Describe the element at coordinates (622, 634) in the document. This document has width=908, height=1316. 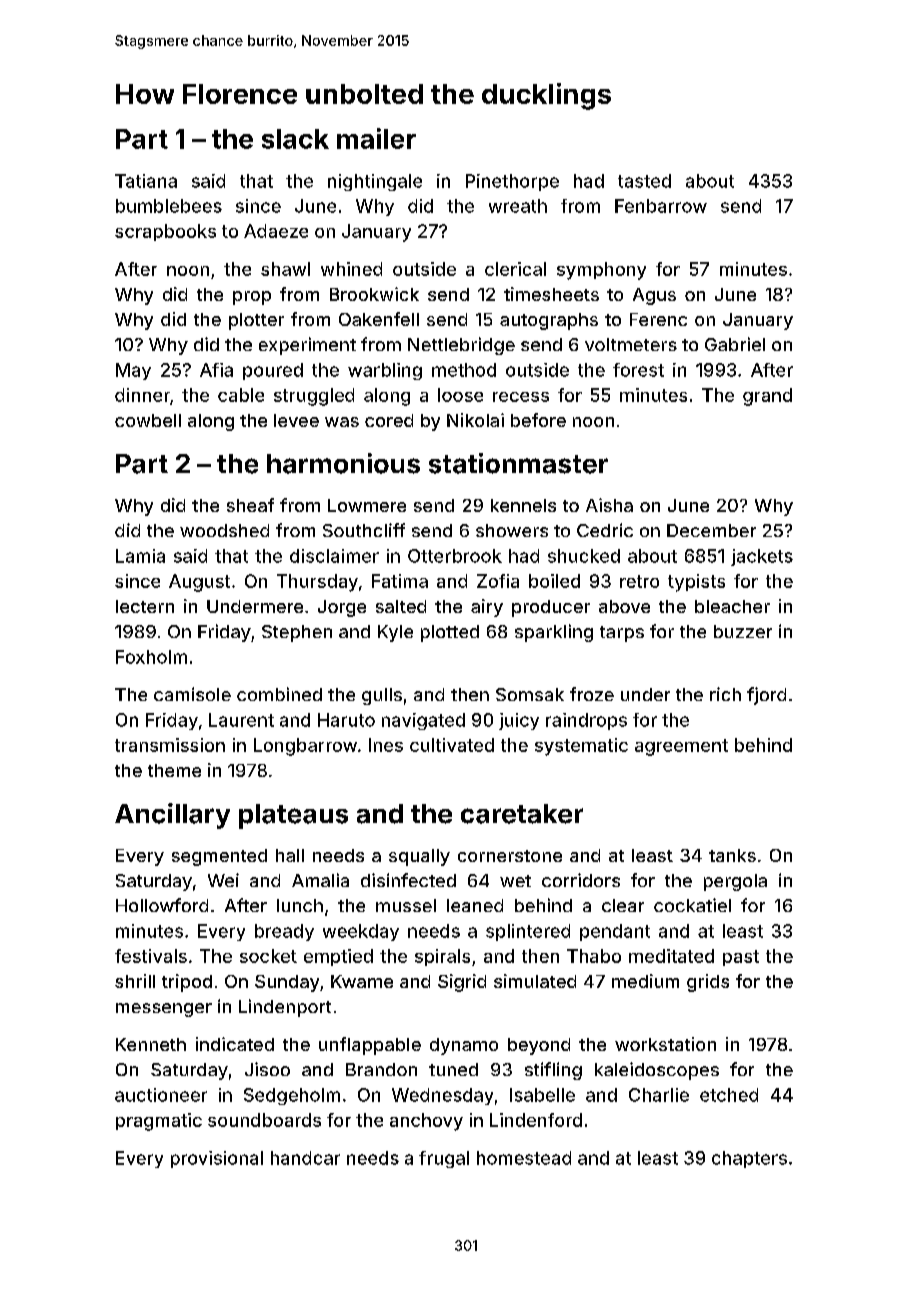
I see `tarps` at that location.
